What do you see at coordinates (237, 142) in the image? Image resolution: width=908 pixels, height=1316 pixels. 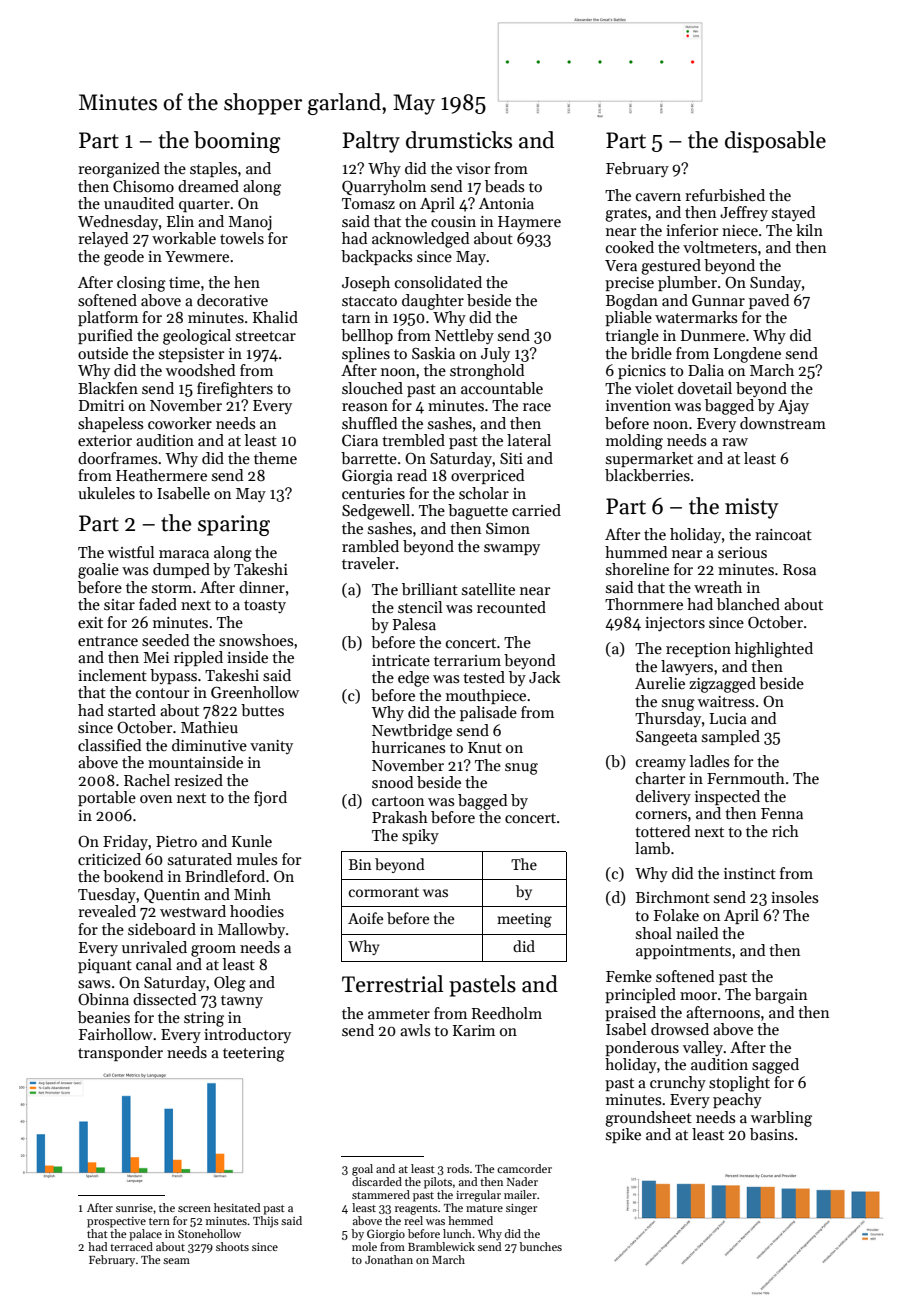 I see `booming` at bounding box center [237, 142].
